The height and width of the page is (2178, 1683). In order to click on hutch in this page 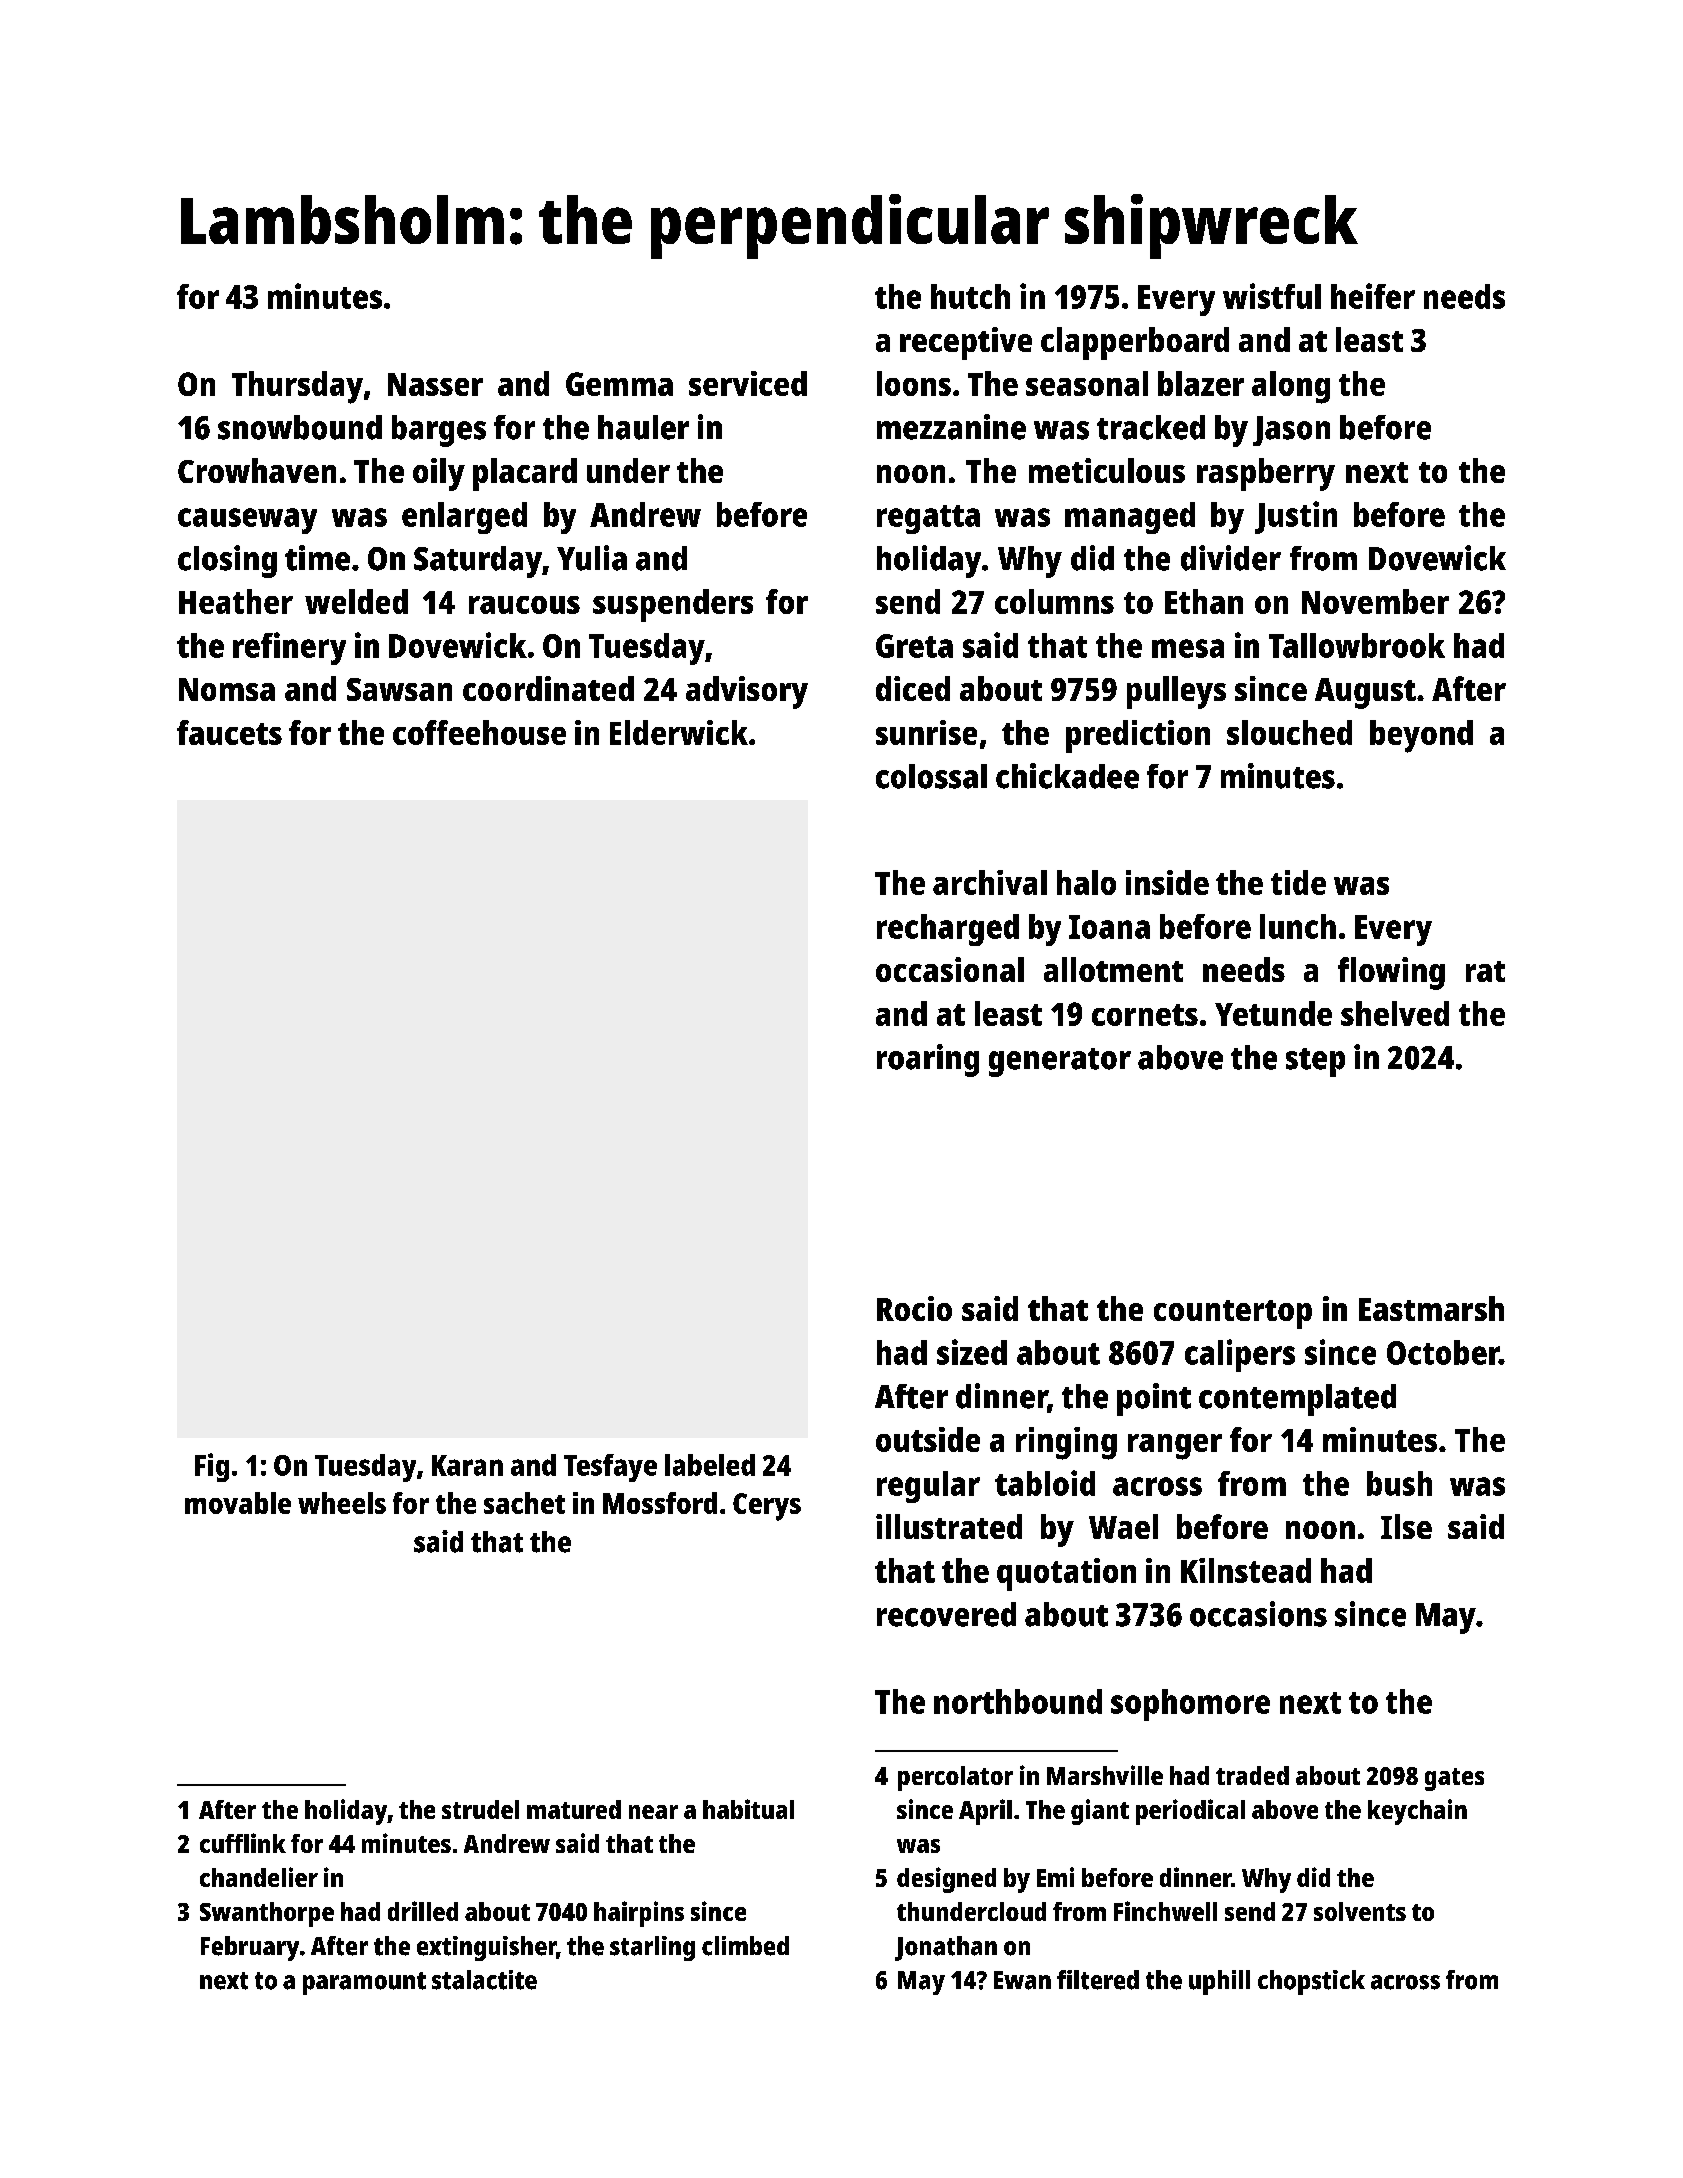, I will do `click(970, 296)`.
